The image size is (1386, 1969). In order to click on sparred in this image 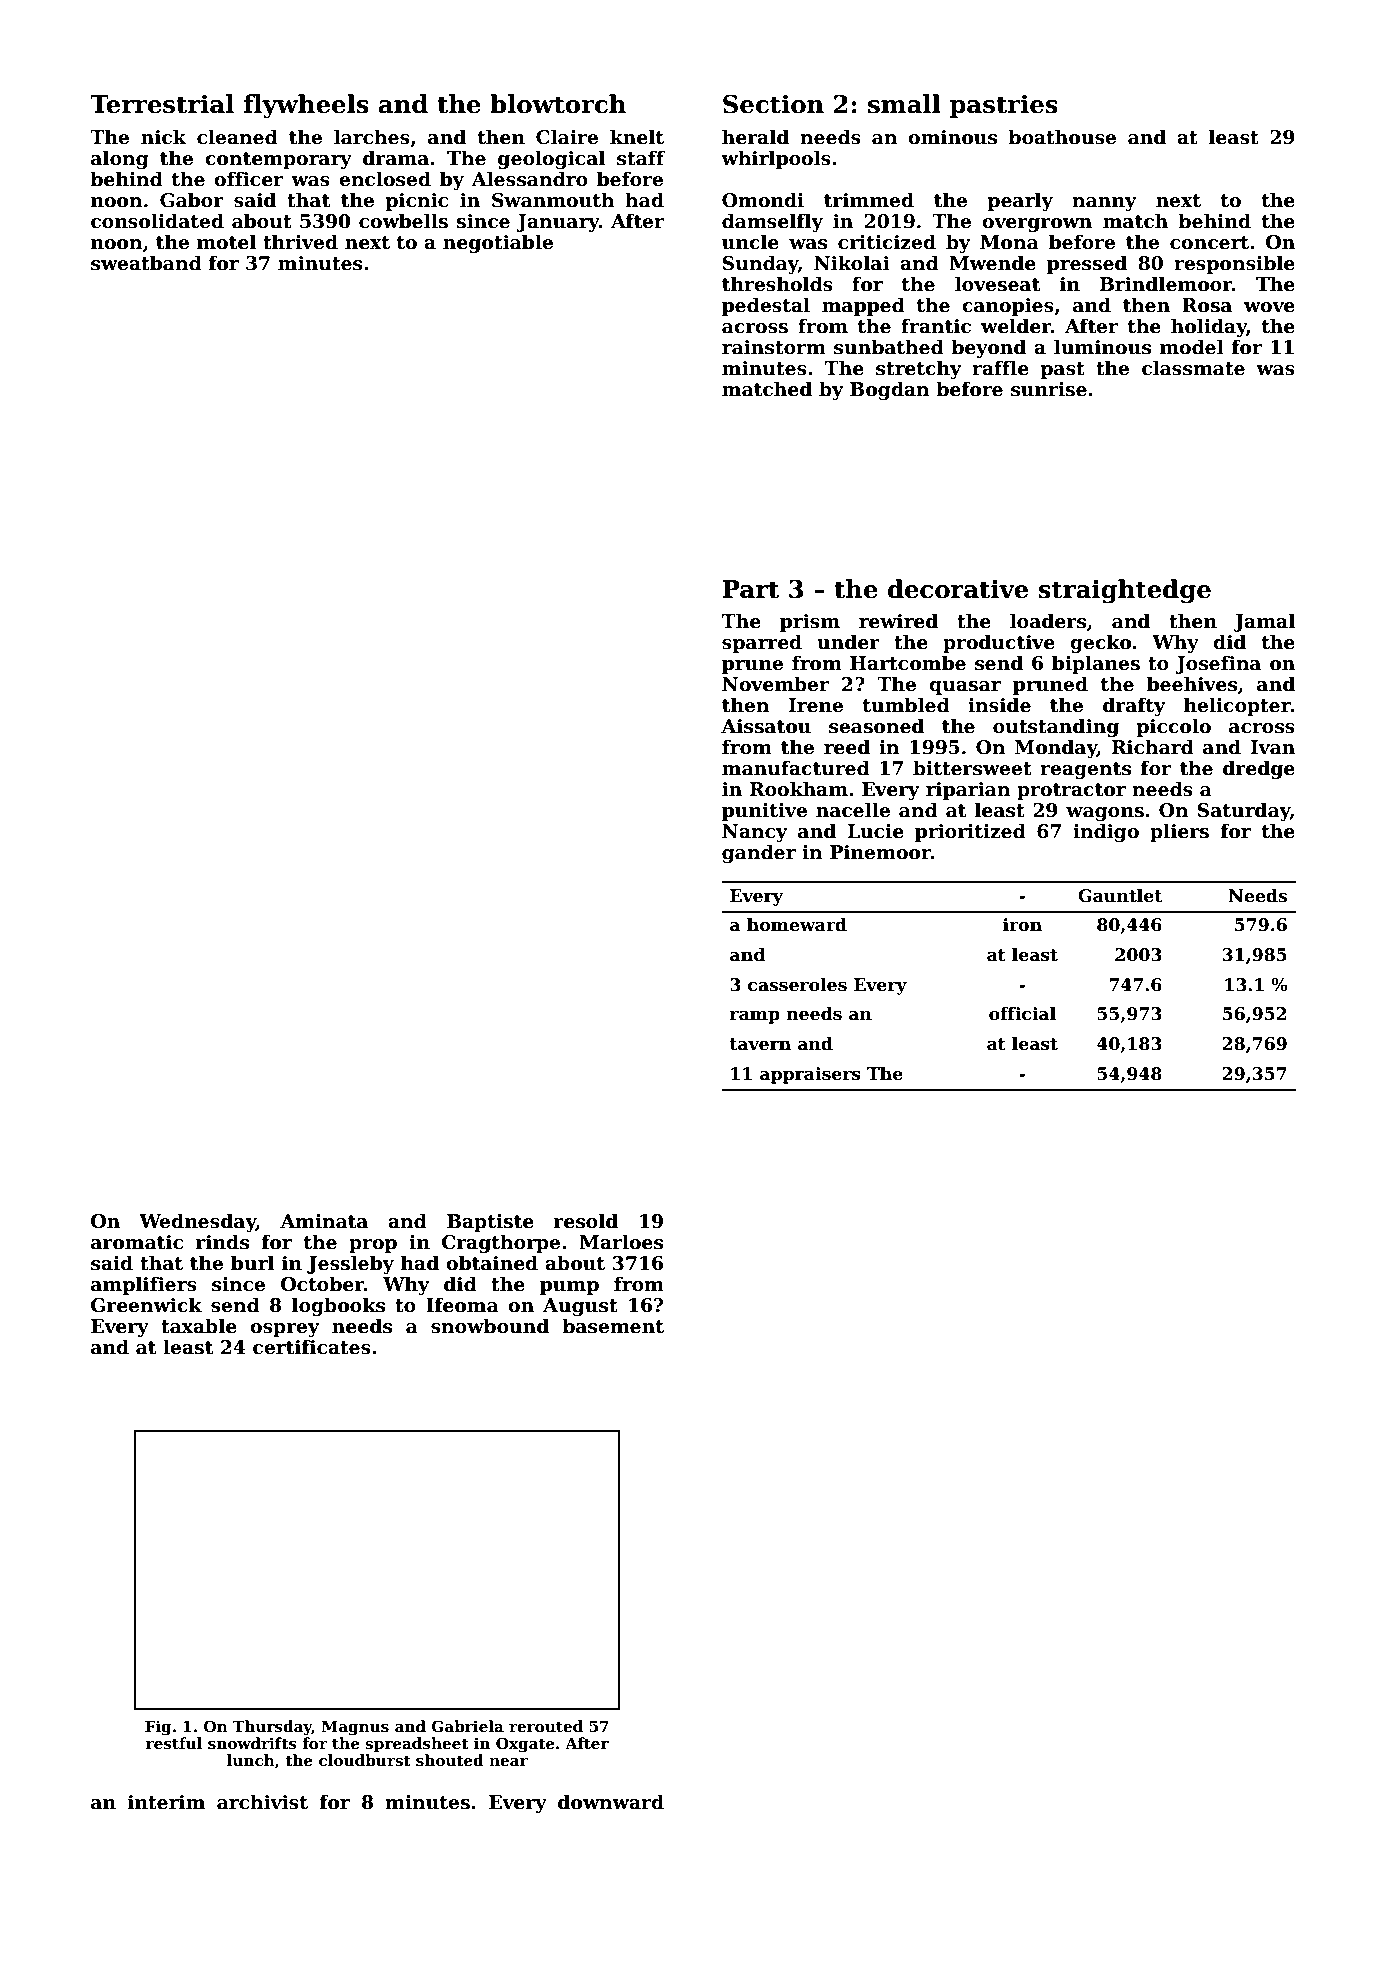, I will do `click(762, 643)`.
